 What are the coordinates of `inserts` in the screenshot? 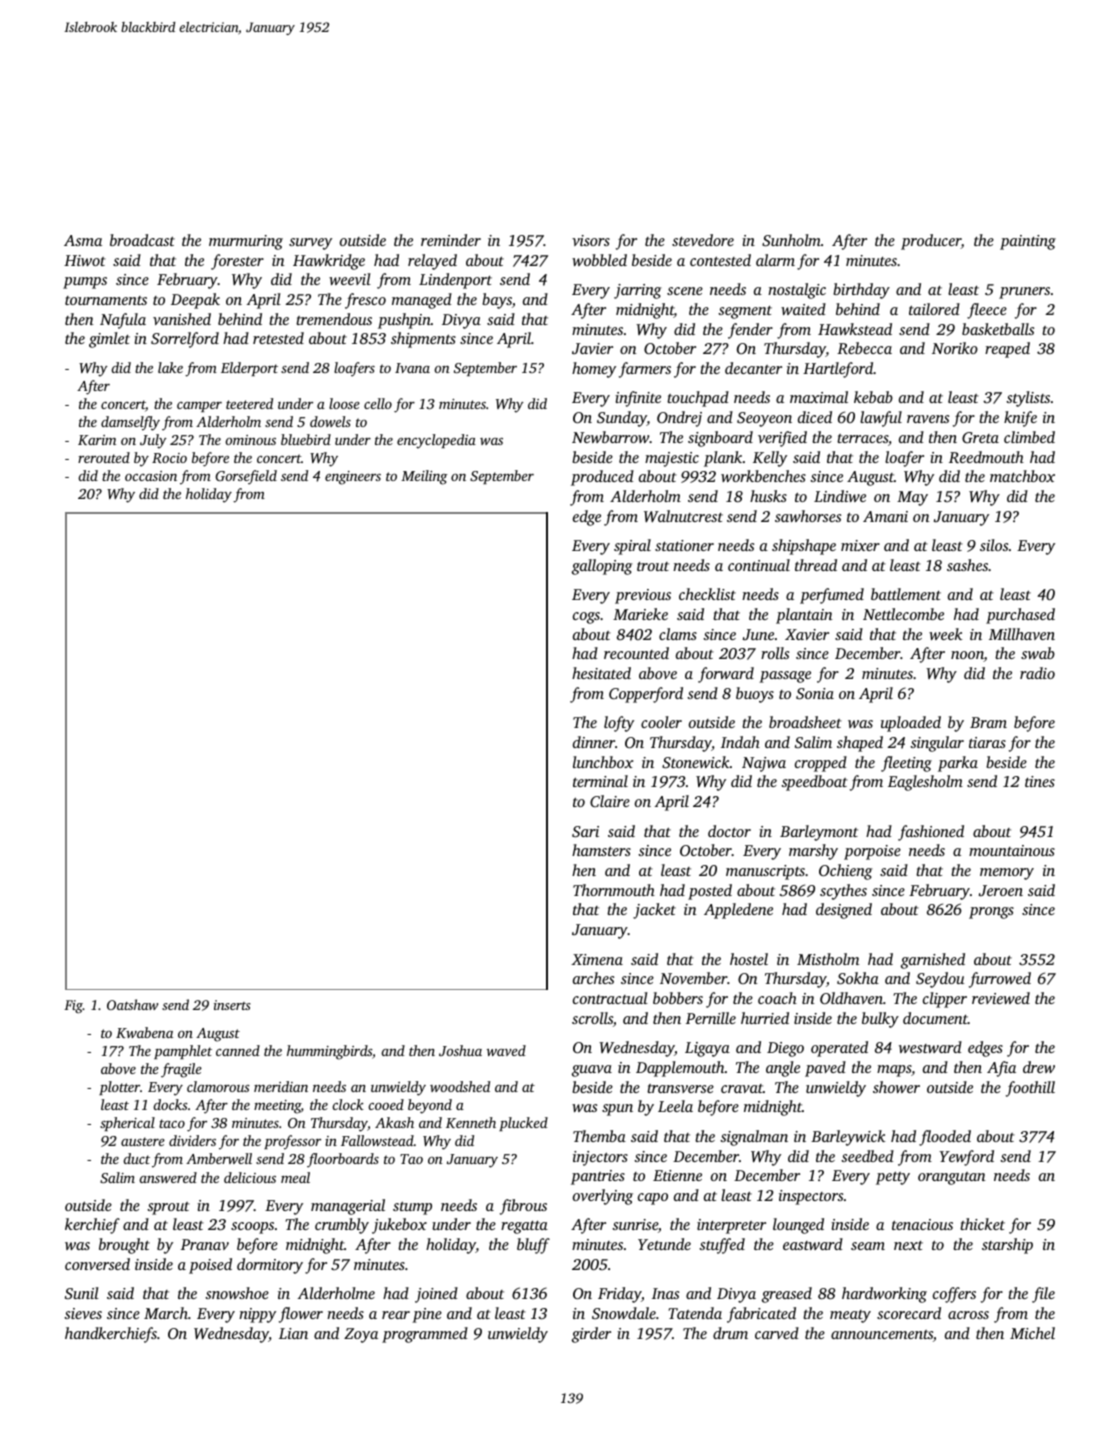 It's located at (232, 1005).
